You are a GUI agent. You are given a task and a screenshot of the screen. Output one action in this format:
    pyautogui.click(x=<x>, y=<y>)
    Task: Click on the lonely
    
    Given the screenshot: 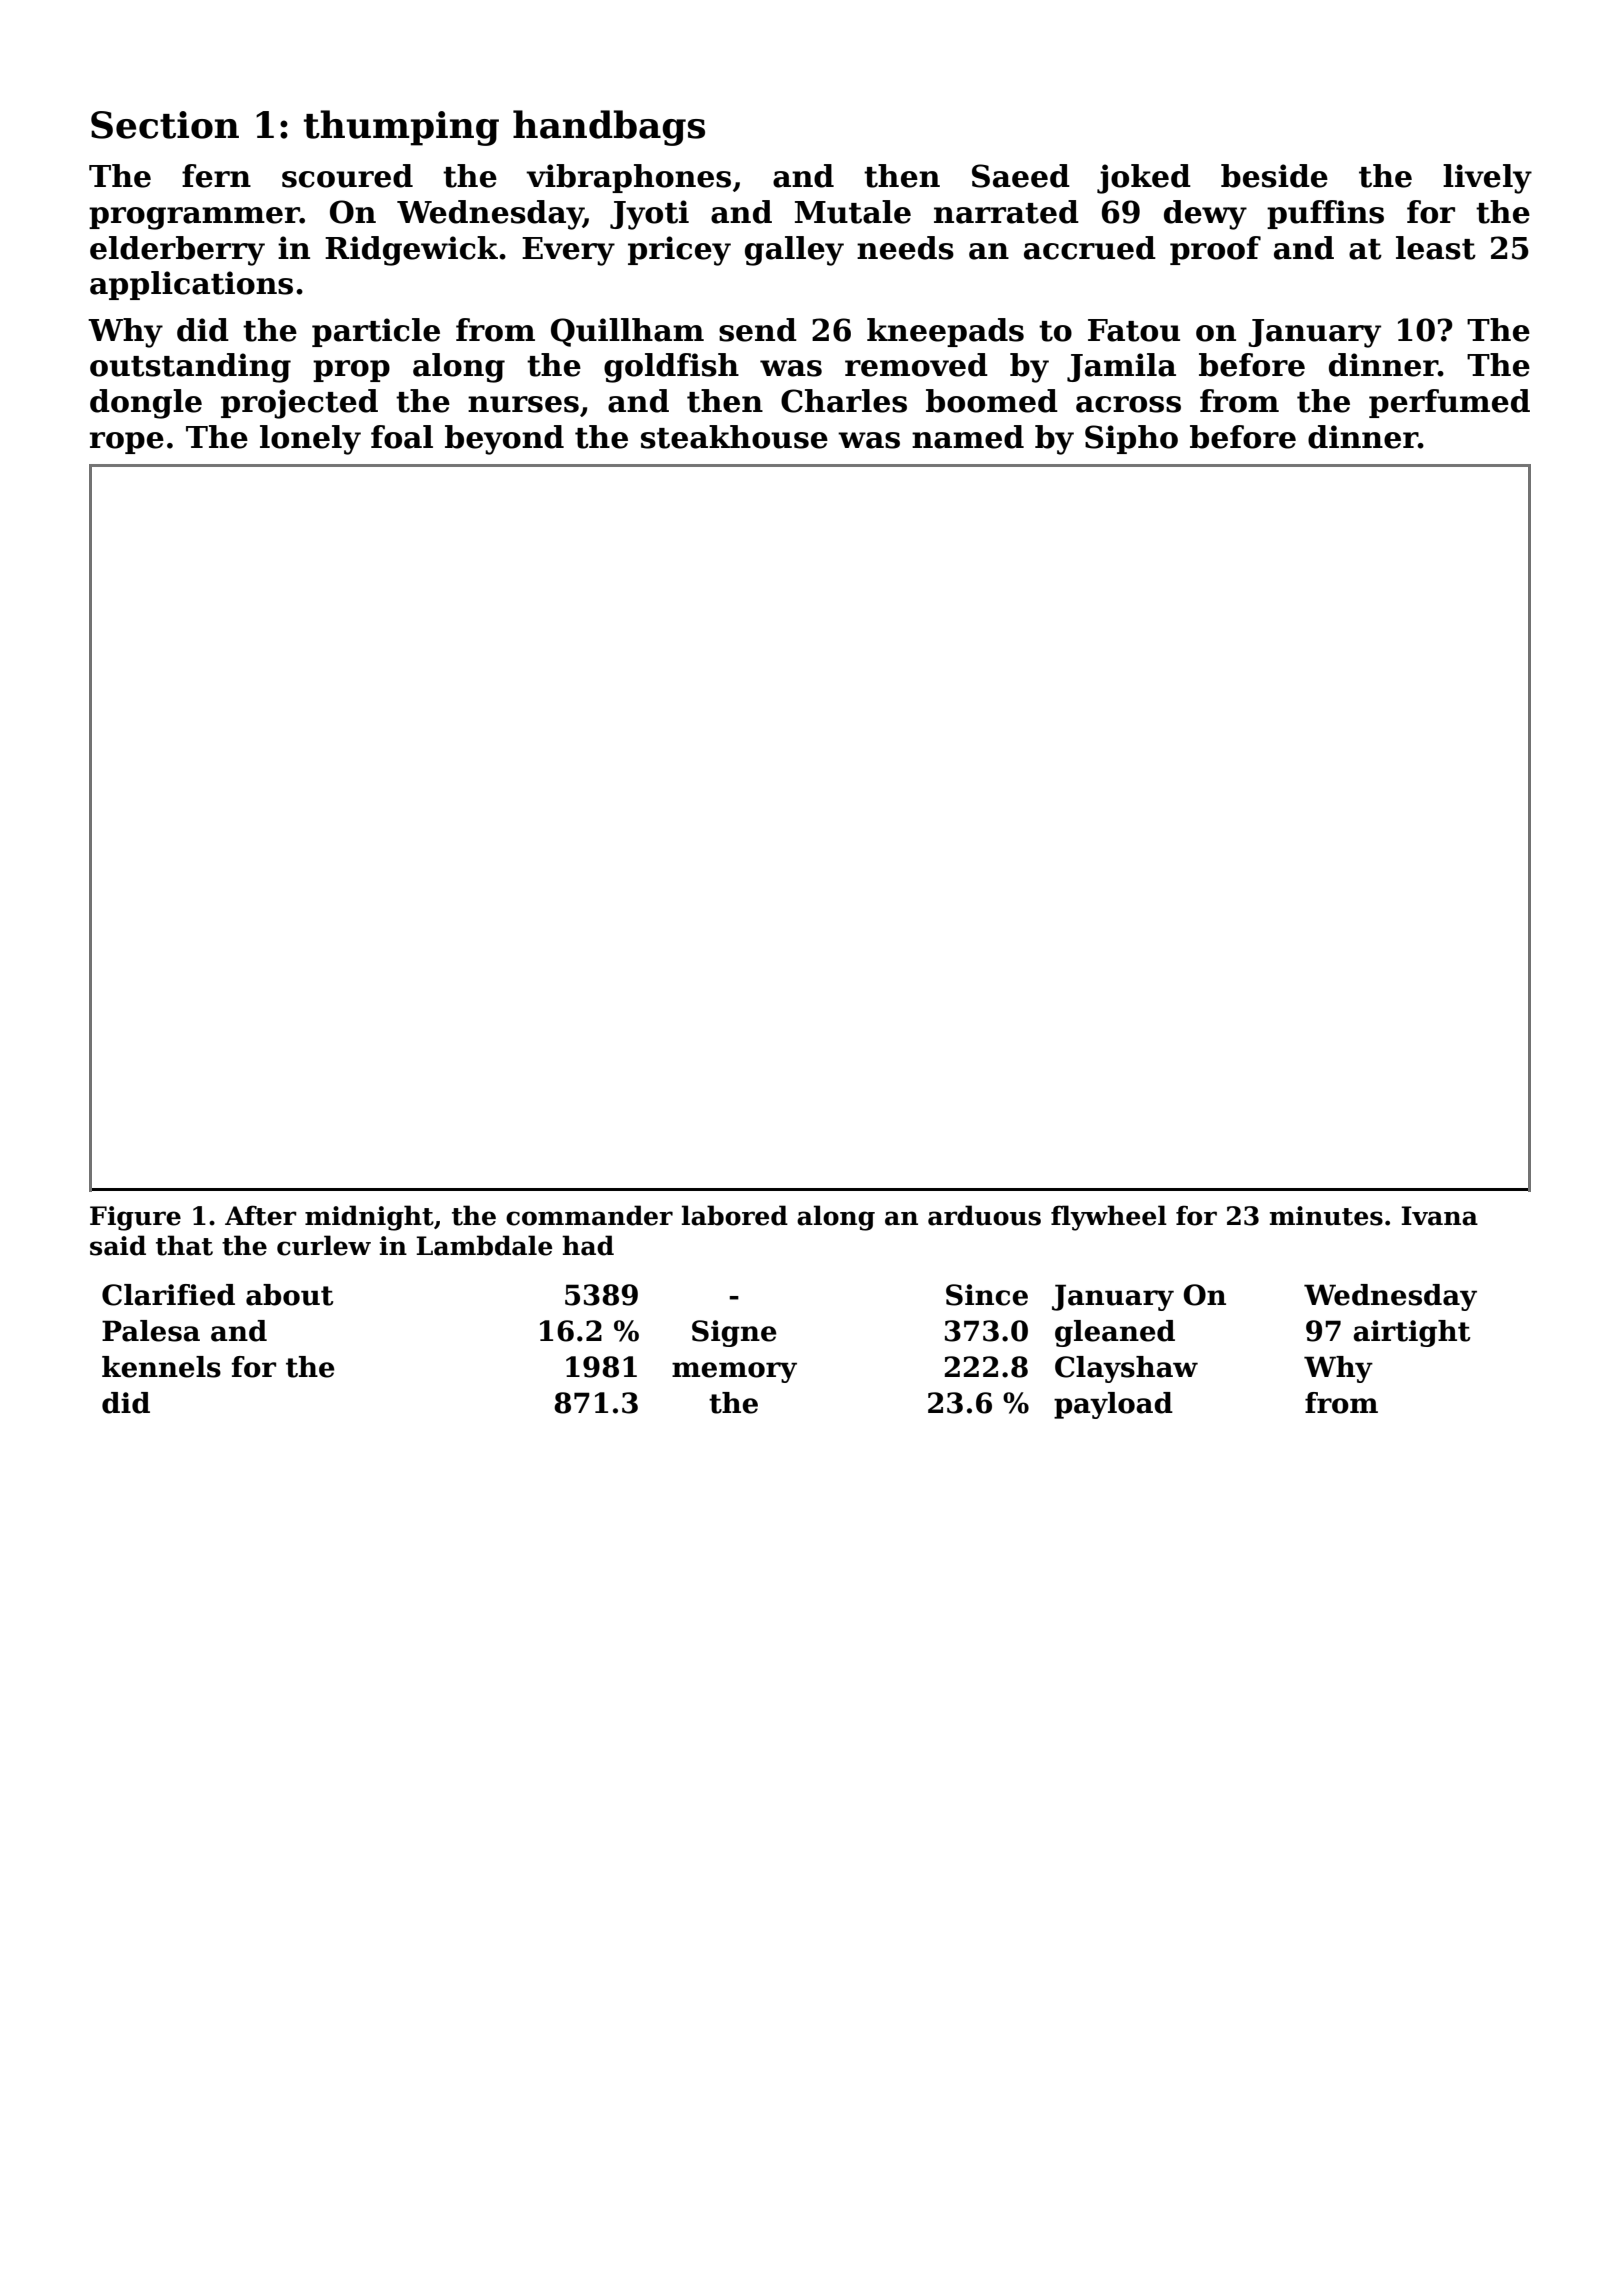 What is the action you would take?
    pyautogui.click(x=310, y=440)
